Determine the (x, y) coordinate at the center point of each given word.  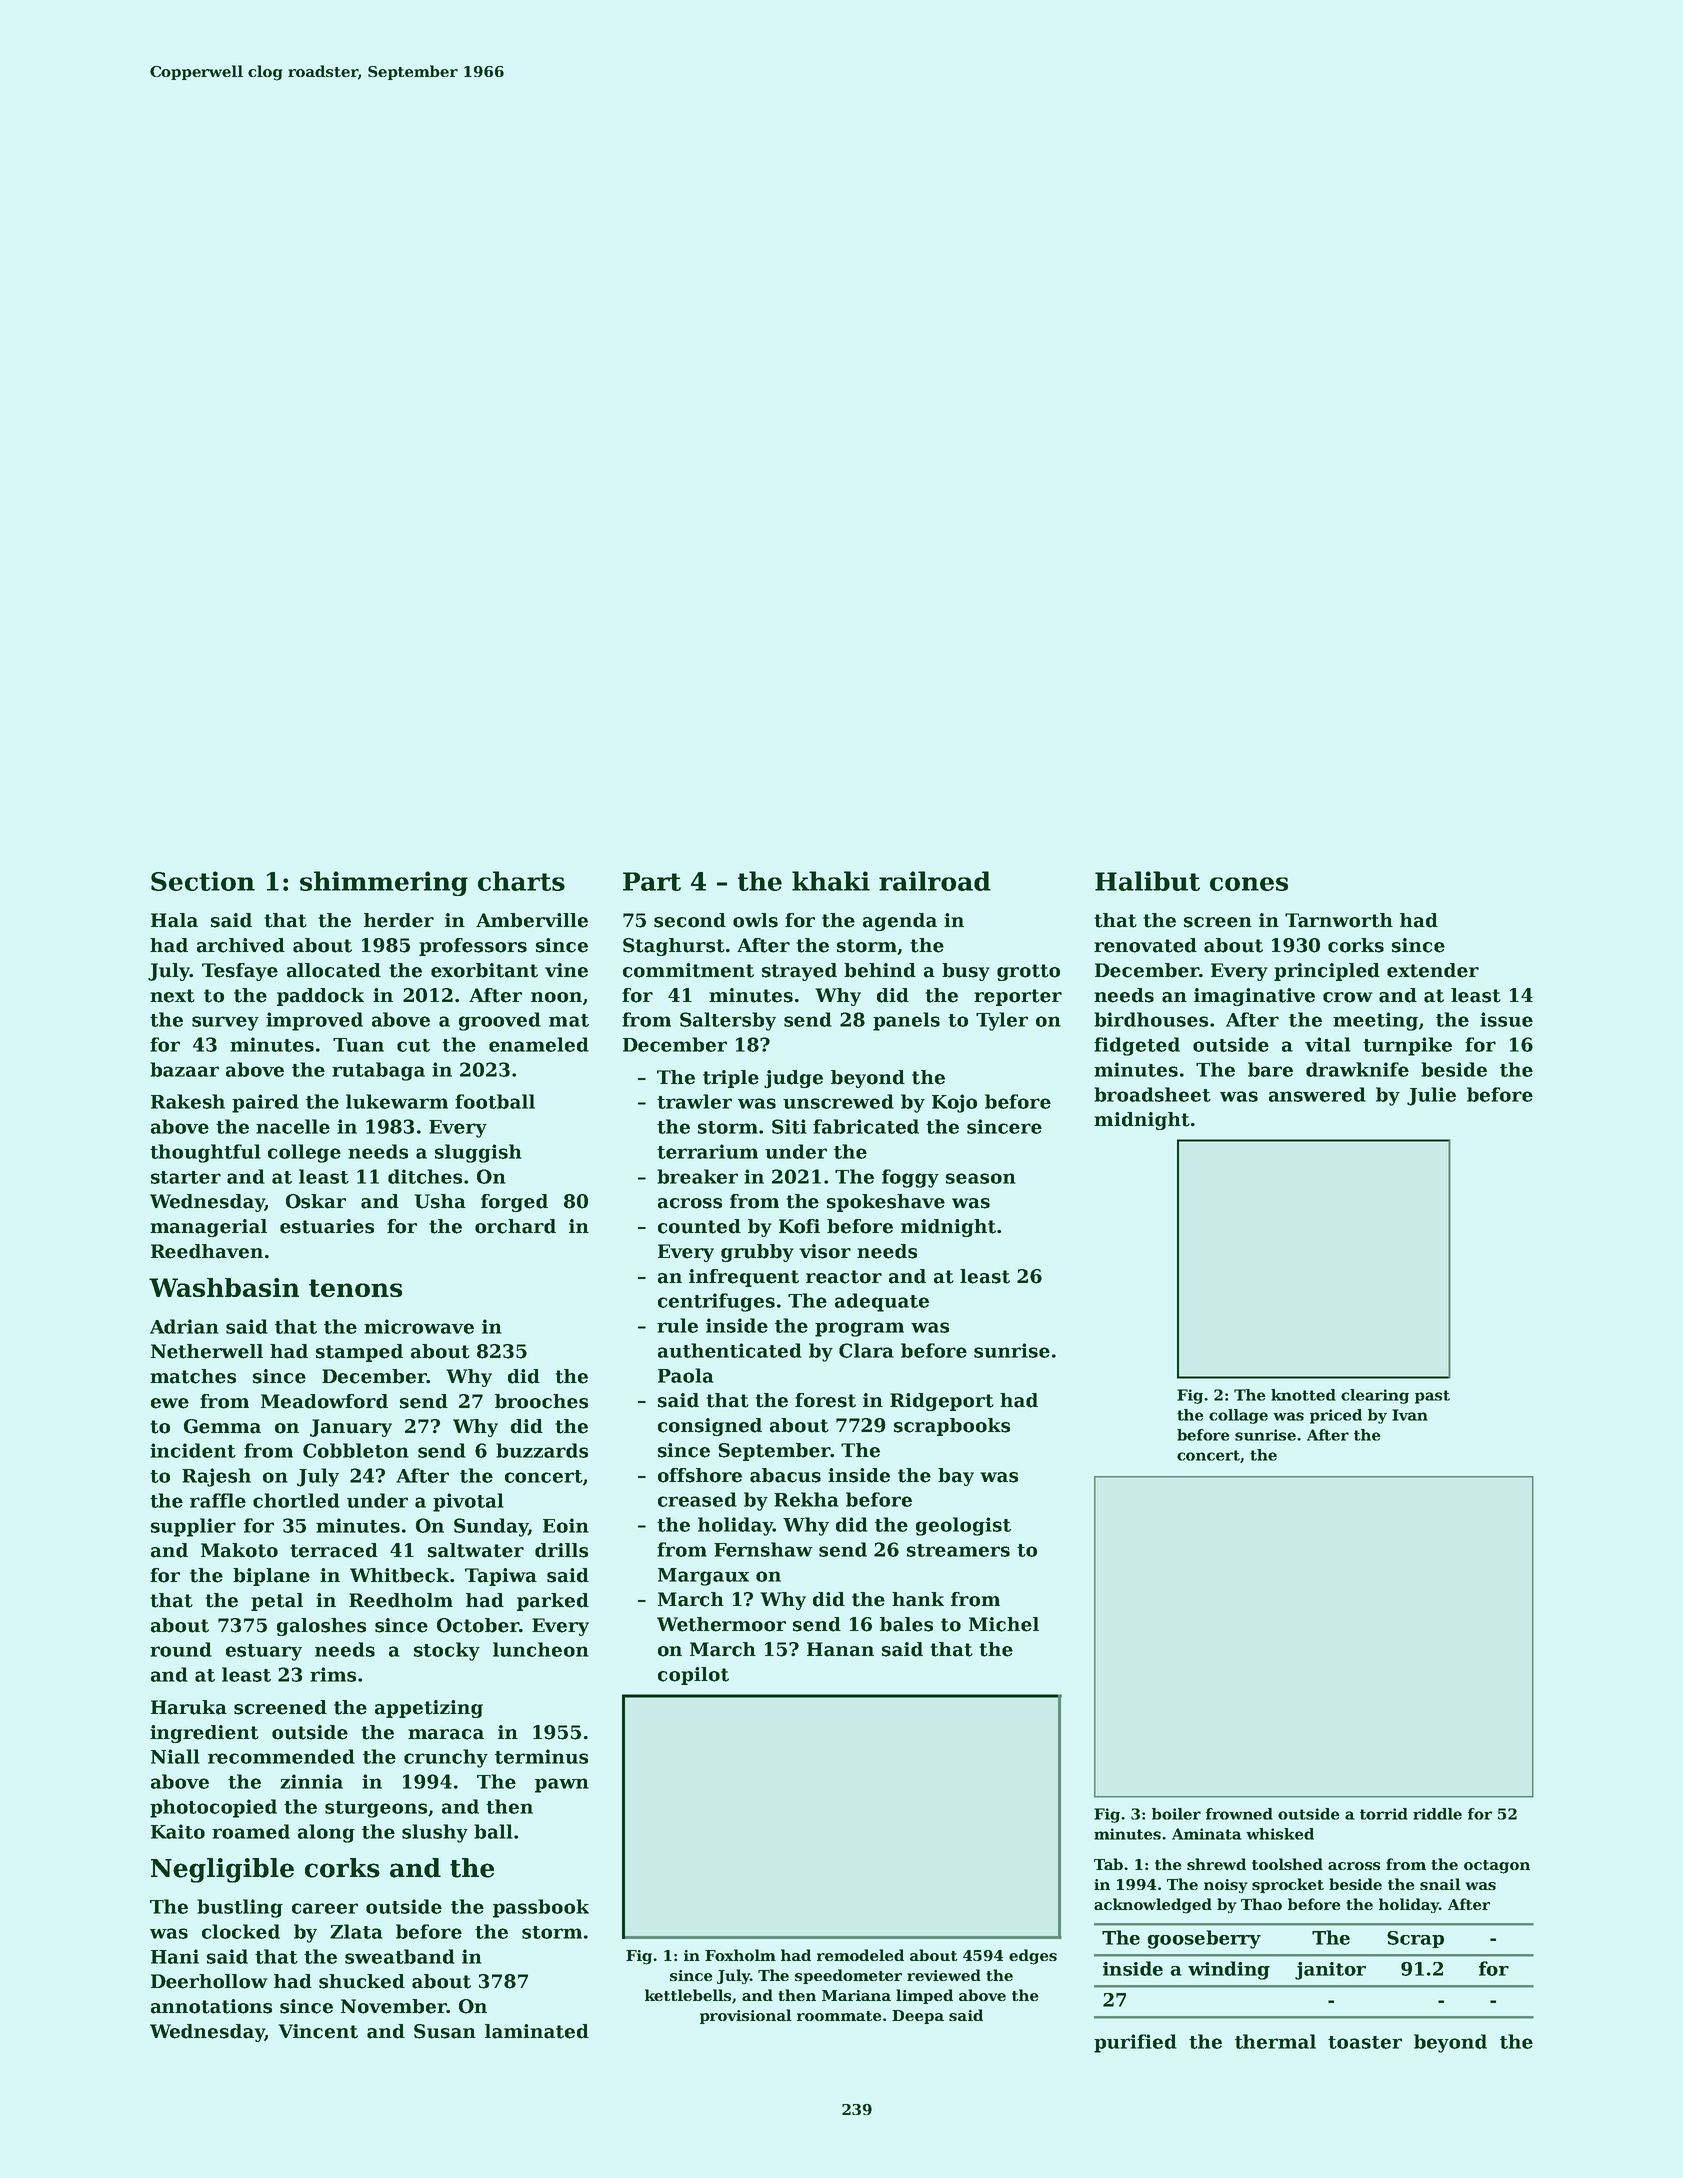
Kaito (178, 1831)
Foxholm (740, 1955)
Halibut (1147, 881)
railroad (935, 881)
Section (203, 881)
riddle (1437, 1814)
